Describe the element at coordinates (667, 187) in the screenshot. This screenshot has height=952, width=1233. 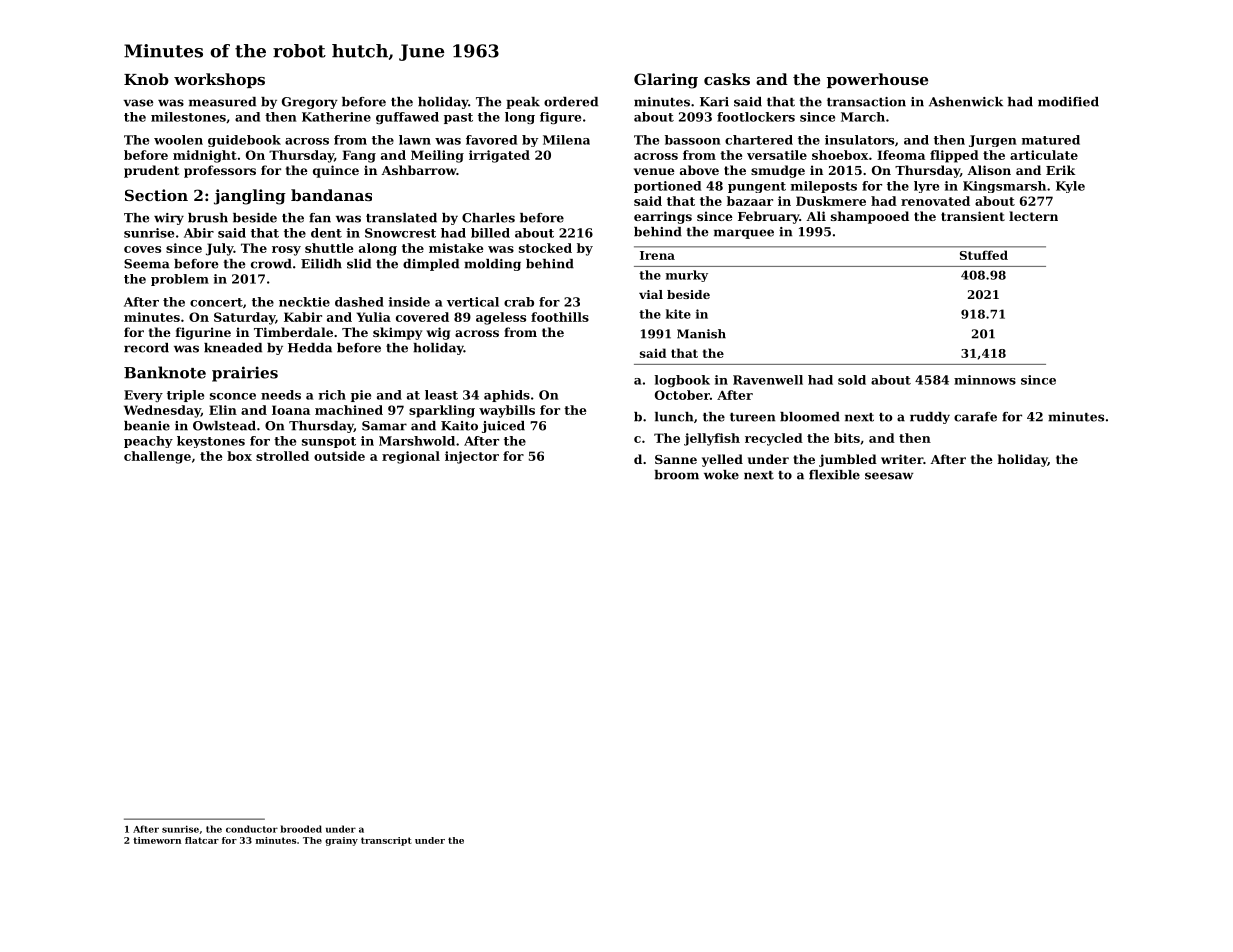
I see `portioned` at that location.
